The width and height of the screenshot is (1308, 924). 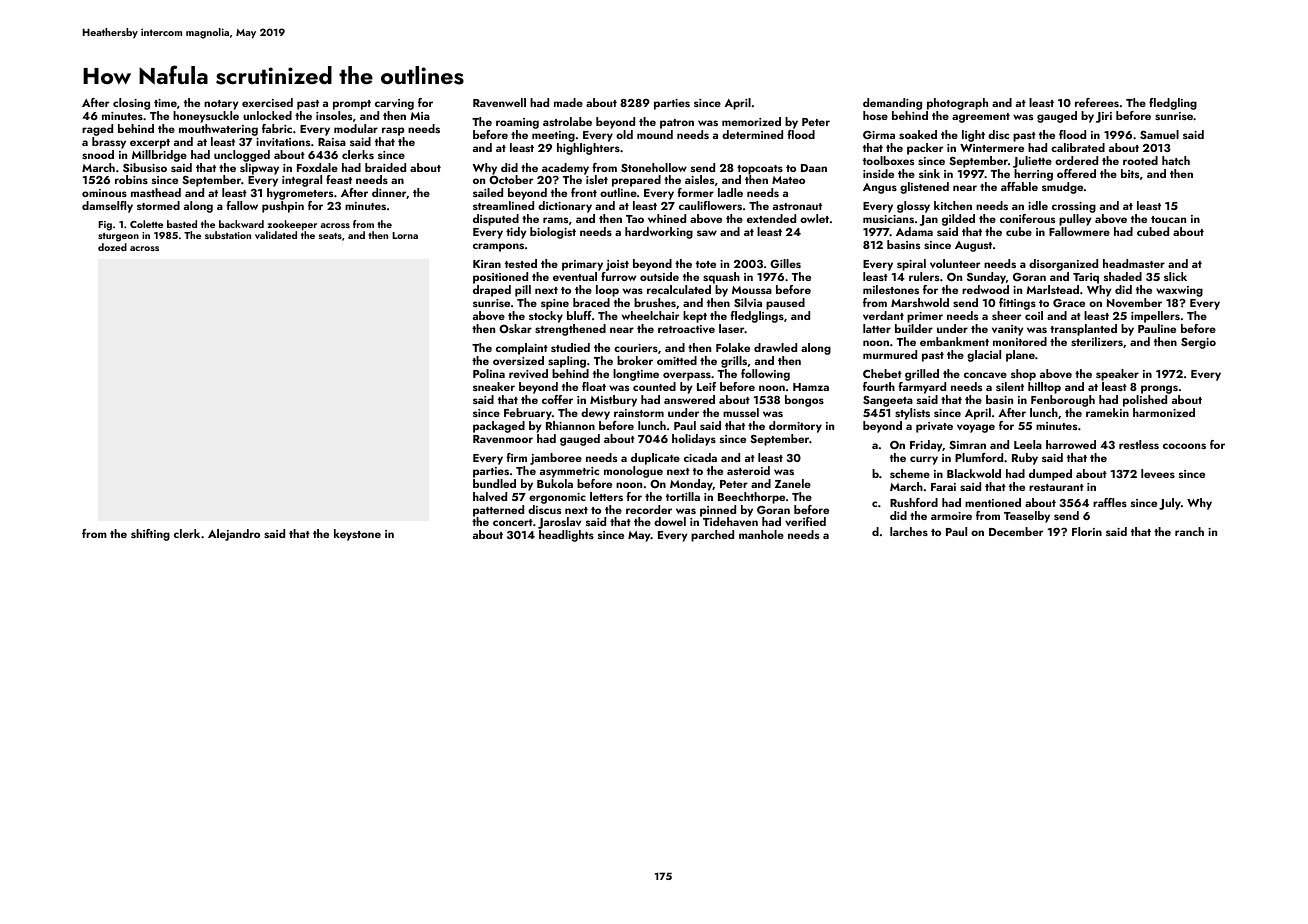 What do you see at coordinates (553, 136) in the screenshot?
I see `meeting` at bounding box center [553, 136].
